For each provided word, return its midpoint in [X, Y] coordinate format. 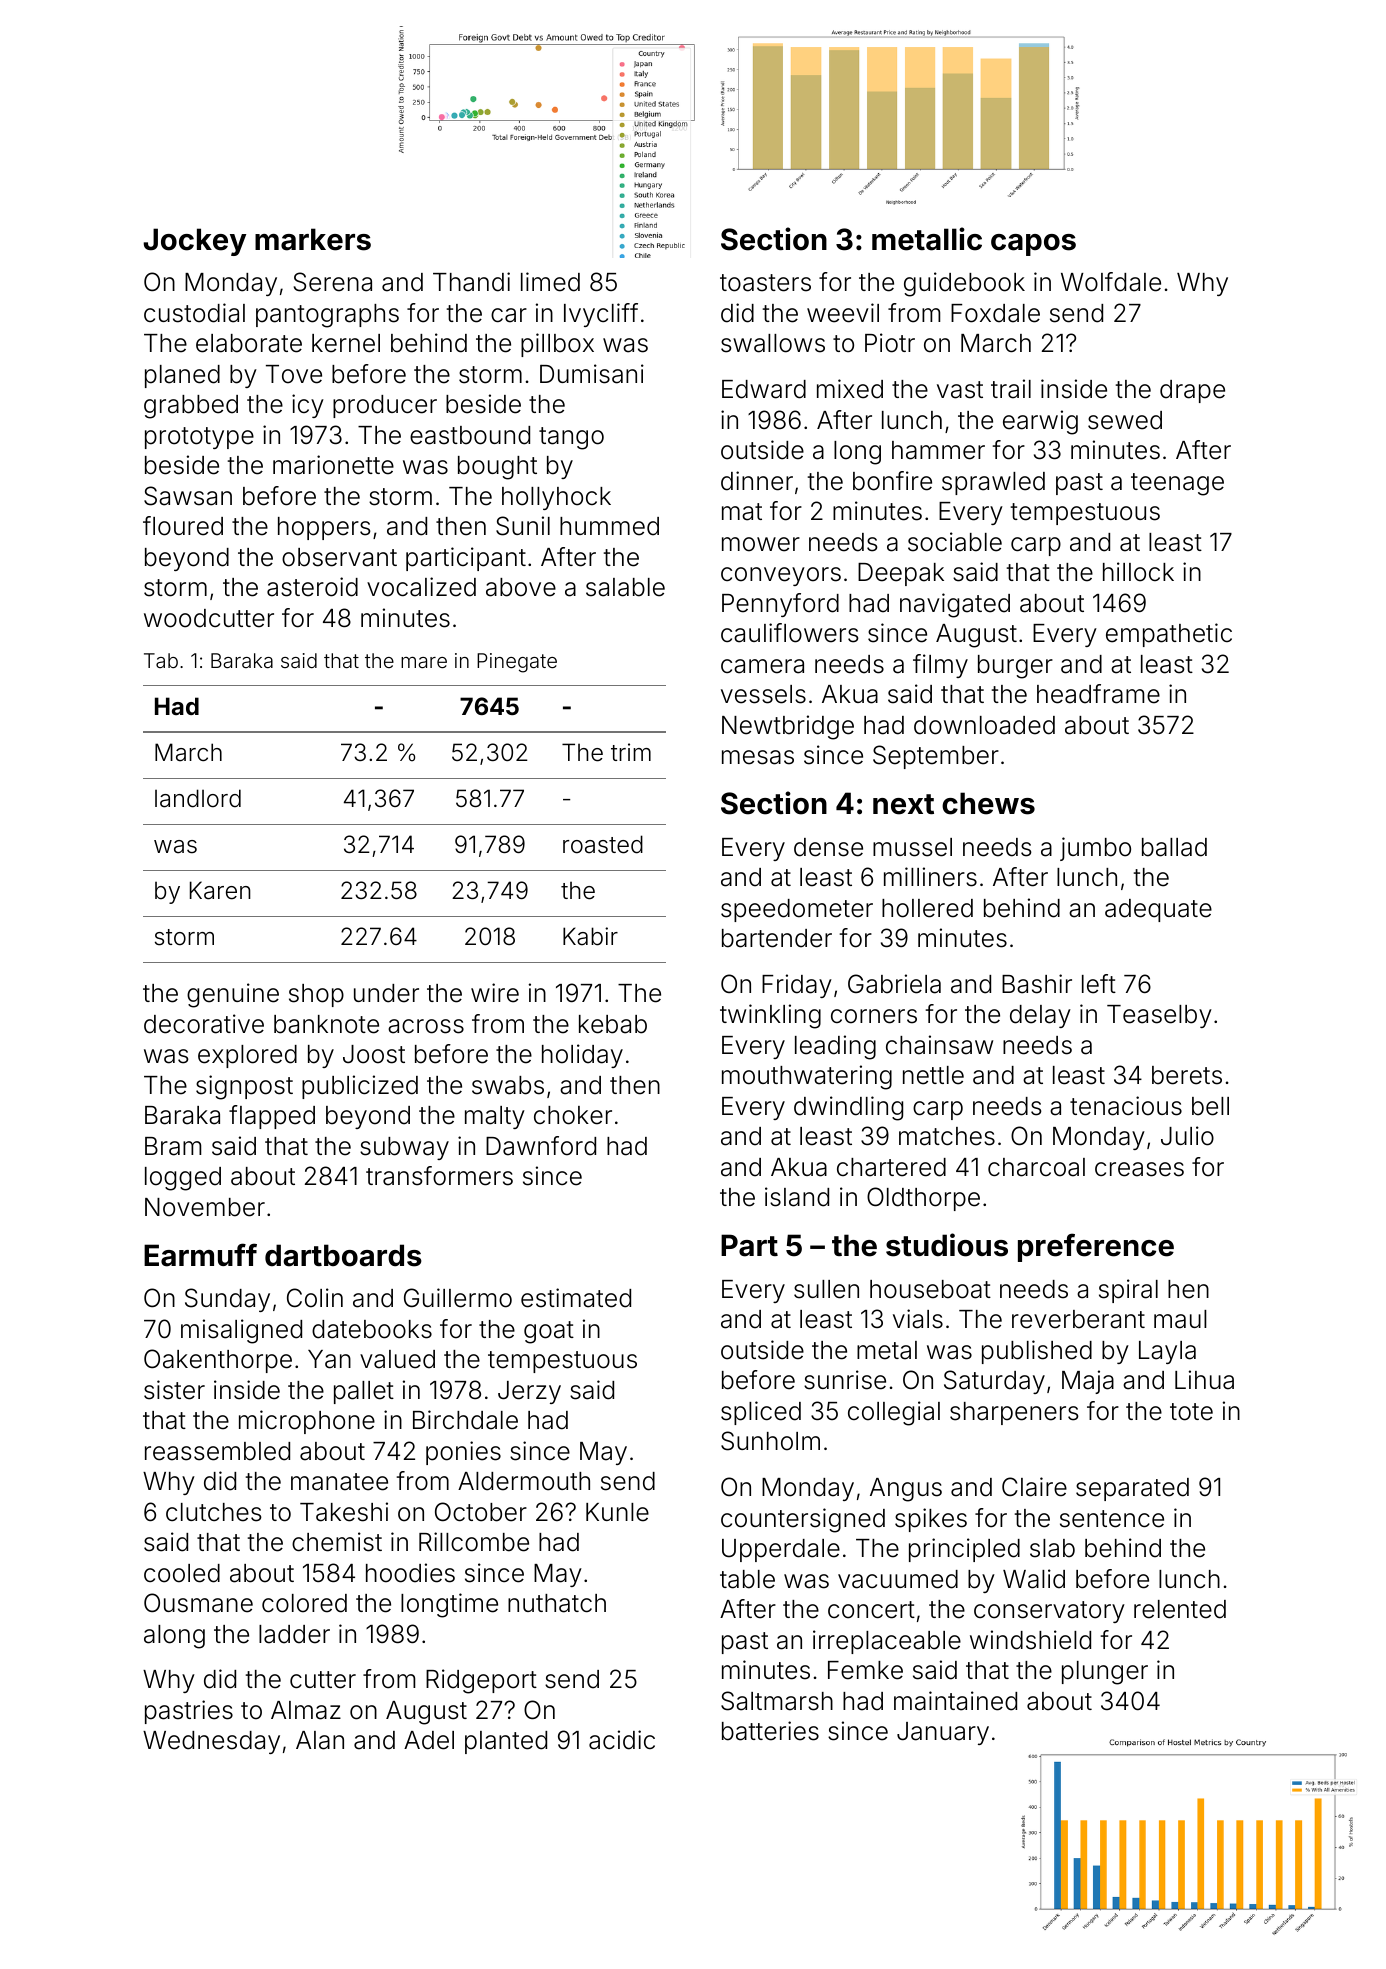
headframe [1098, 694]
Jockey [194, 242]
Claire [1034, 1487]
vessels [763, 694]
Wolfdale [1111, 282]
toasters [765, 283]
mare [424, 662]
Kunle [617, 1512]
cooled [182, 1573]
